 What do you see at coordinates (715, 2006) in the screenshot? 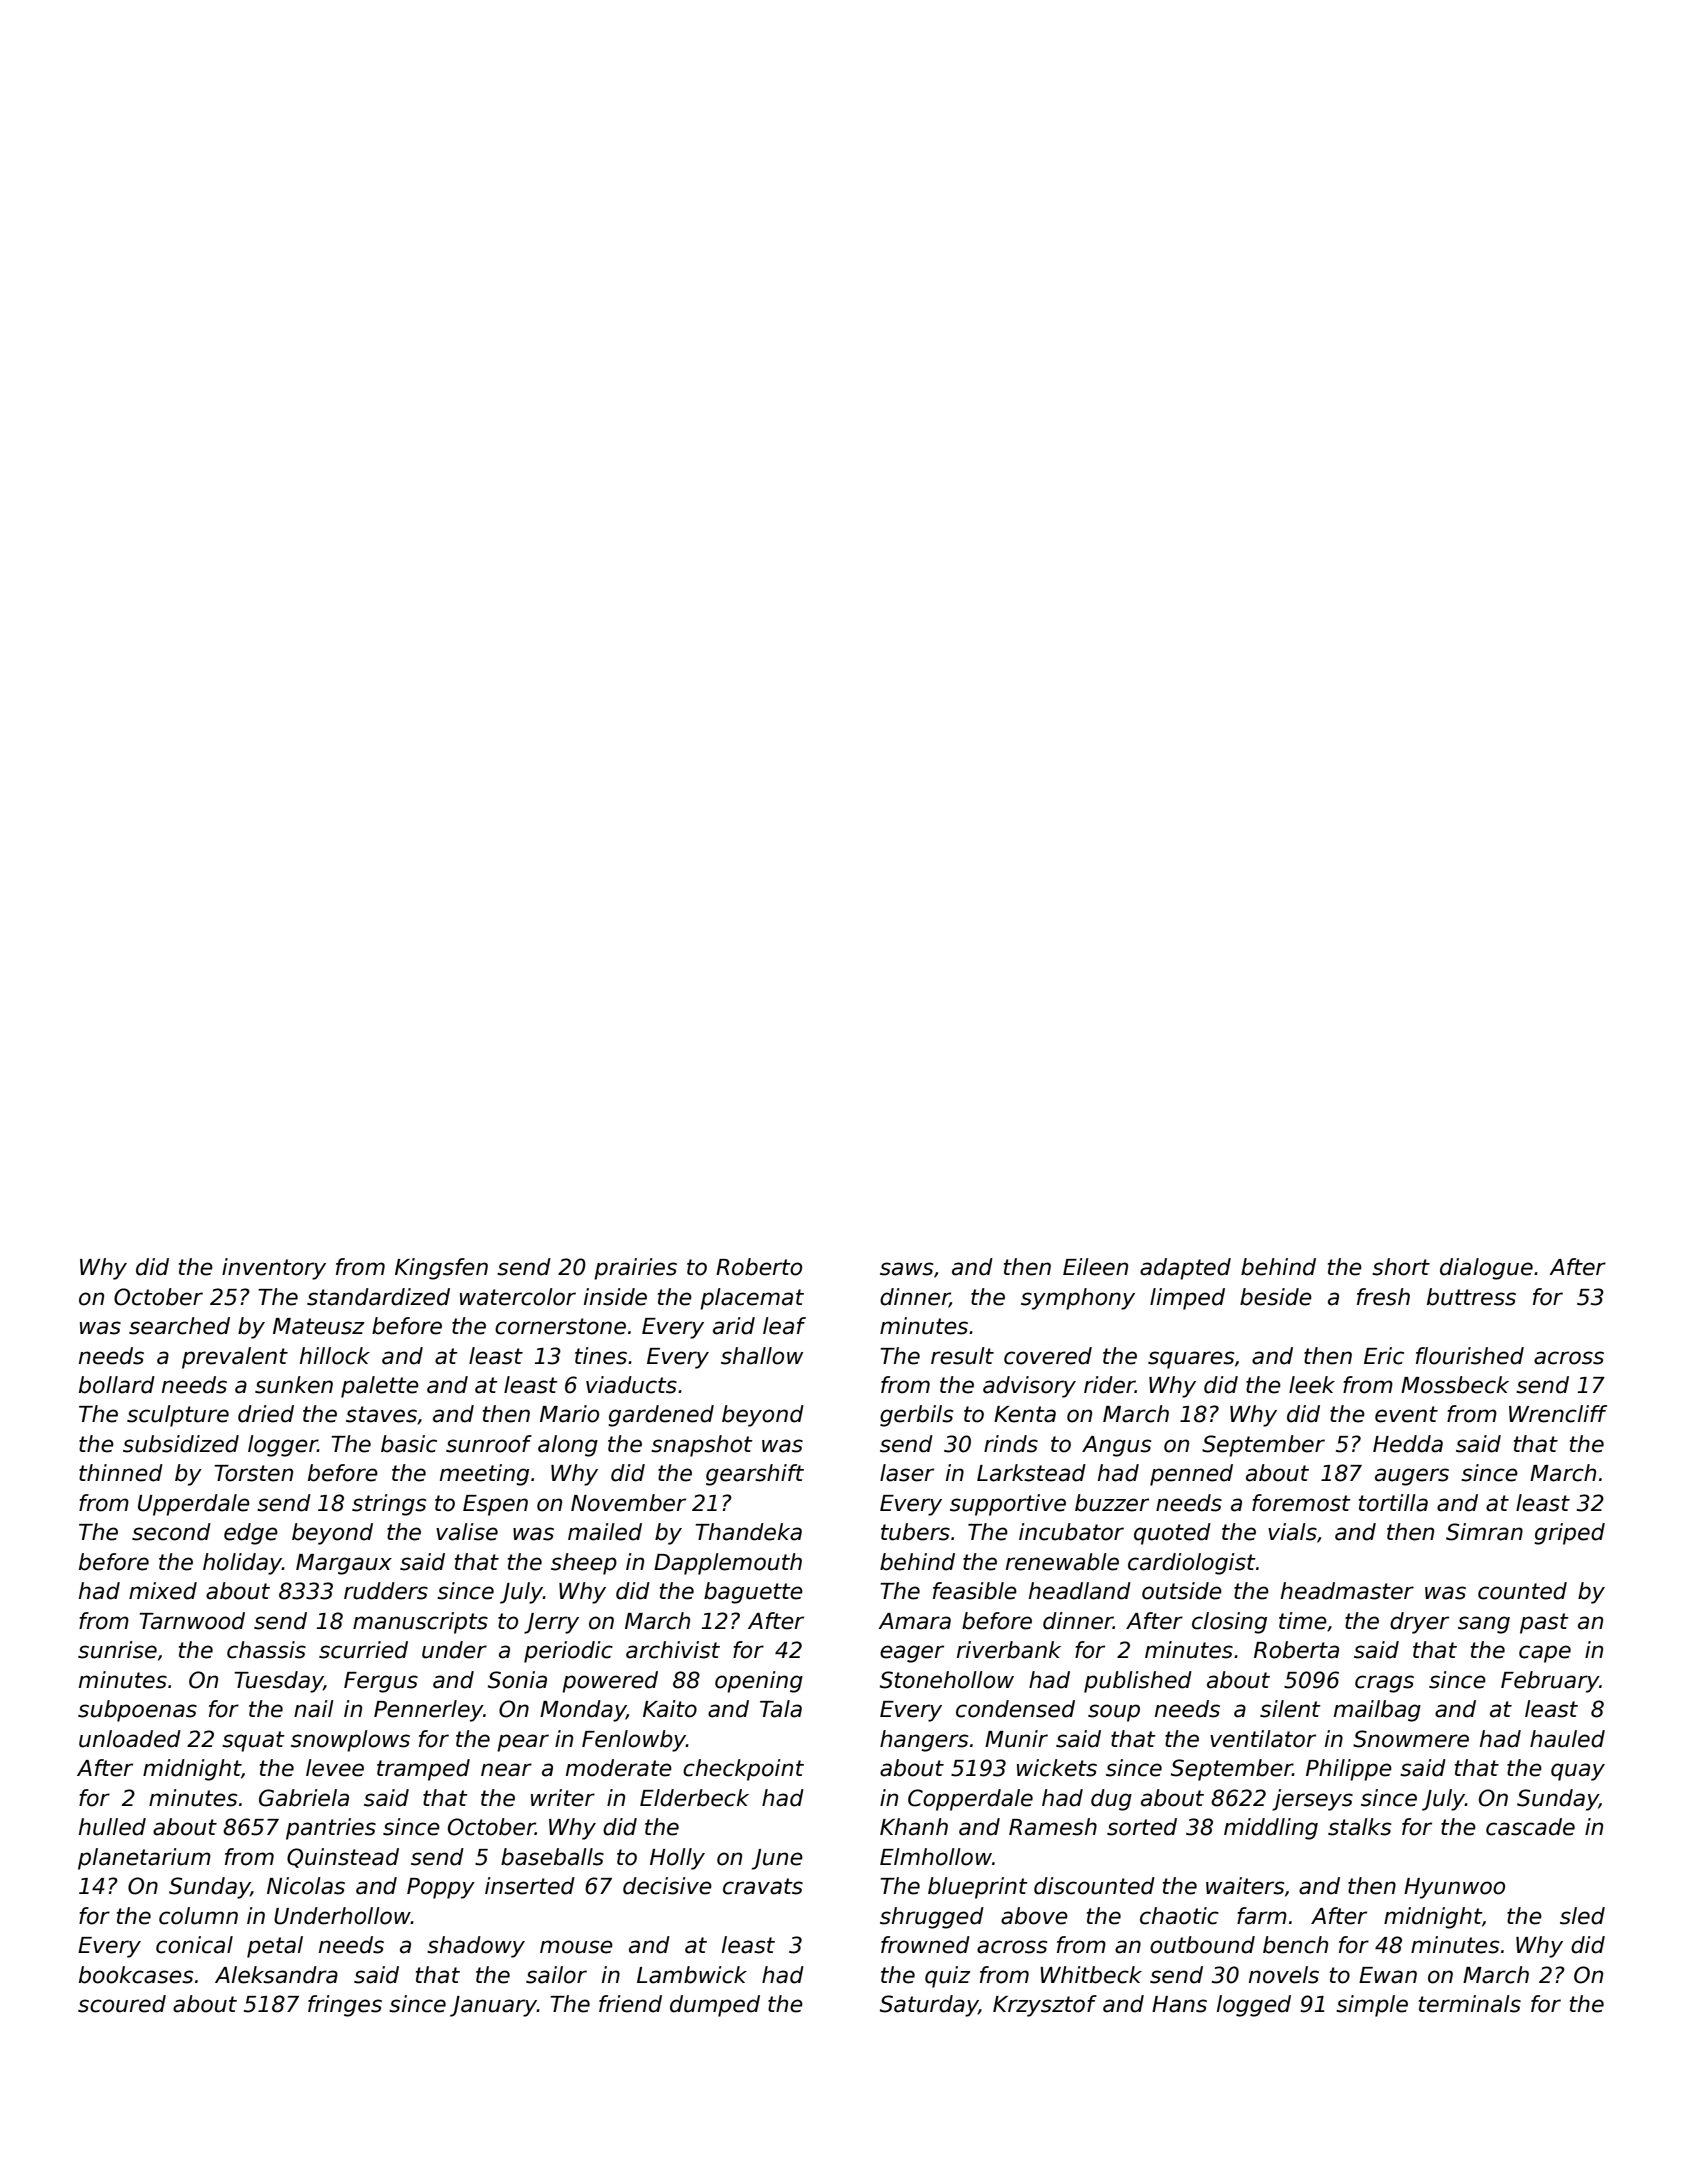
I see `dumped` at bounding box center [715, 2006].
